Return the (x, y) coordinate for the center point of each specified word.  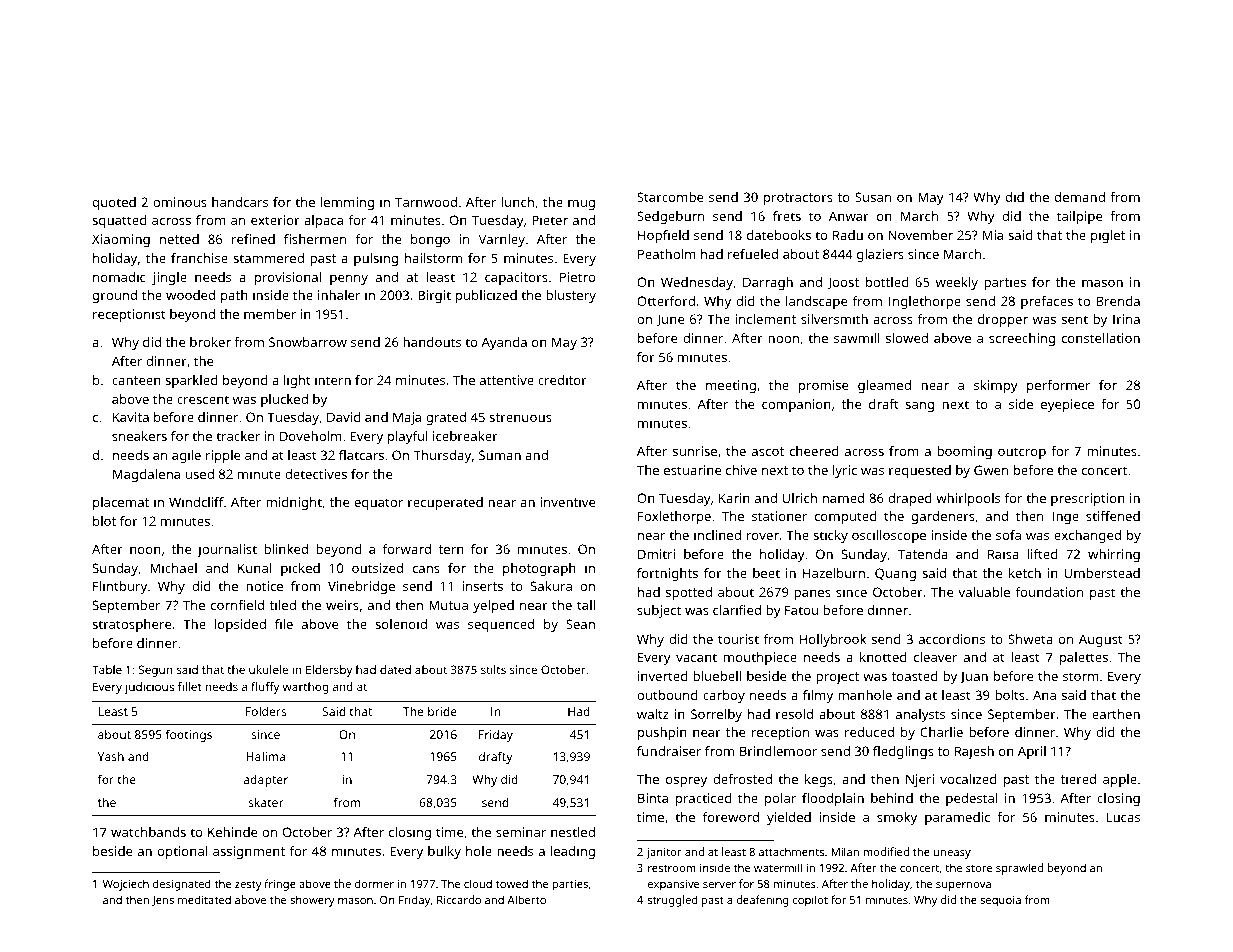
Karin (734, 498)
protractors (798, 199)
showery (312, 901)
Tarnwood (426, 202)
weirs (342, 605)
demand (1080, 197)
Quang (895, 574)
